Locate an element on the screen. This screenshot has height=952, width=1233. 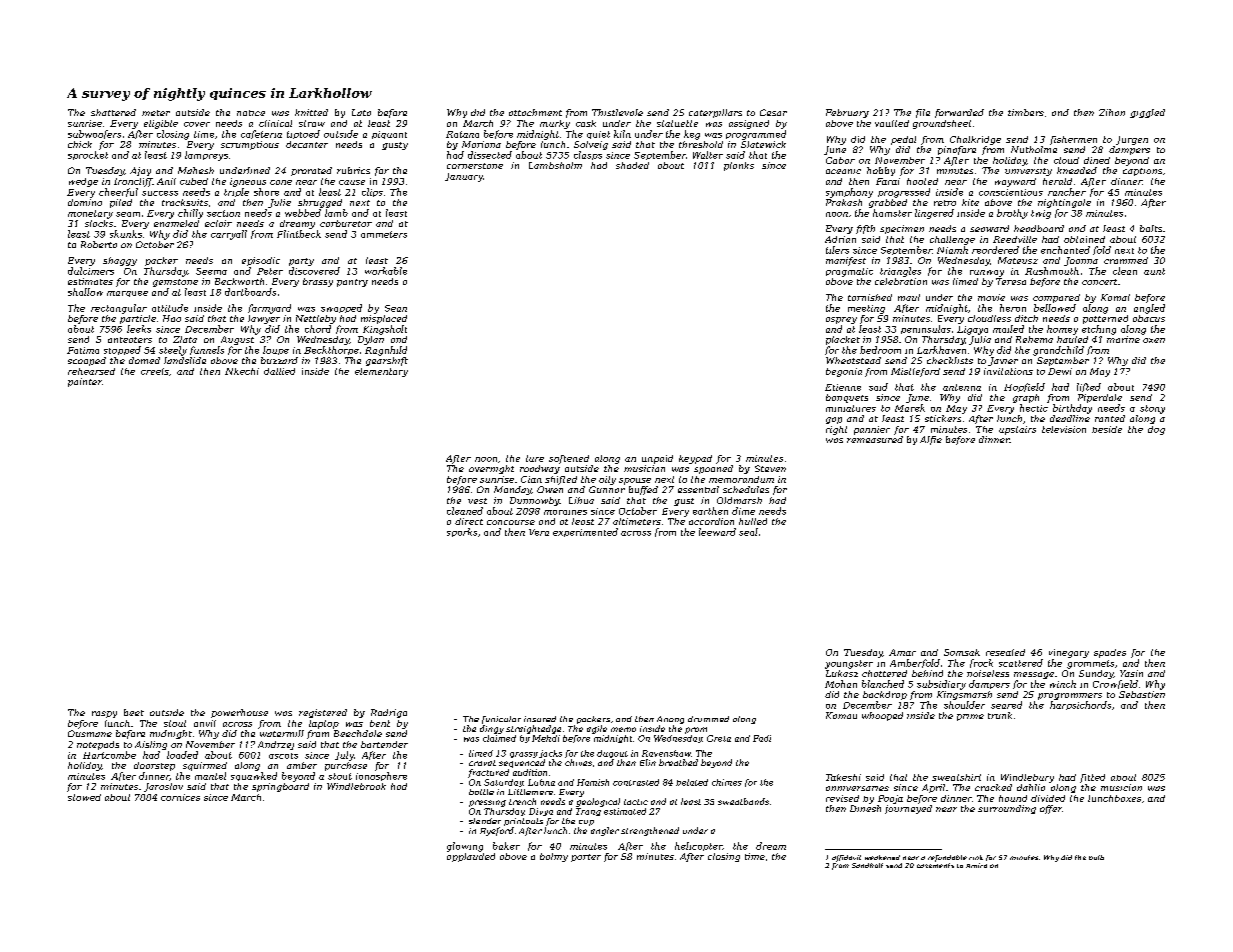
Fadi is located at coordinates (762, 738).
